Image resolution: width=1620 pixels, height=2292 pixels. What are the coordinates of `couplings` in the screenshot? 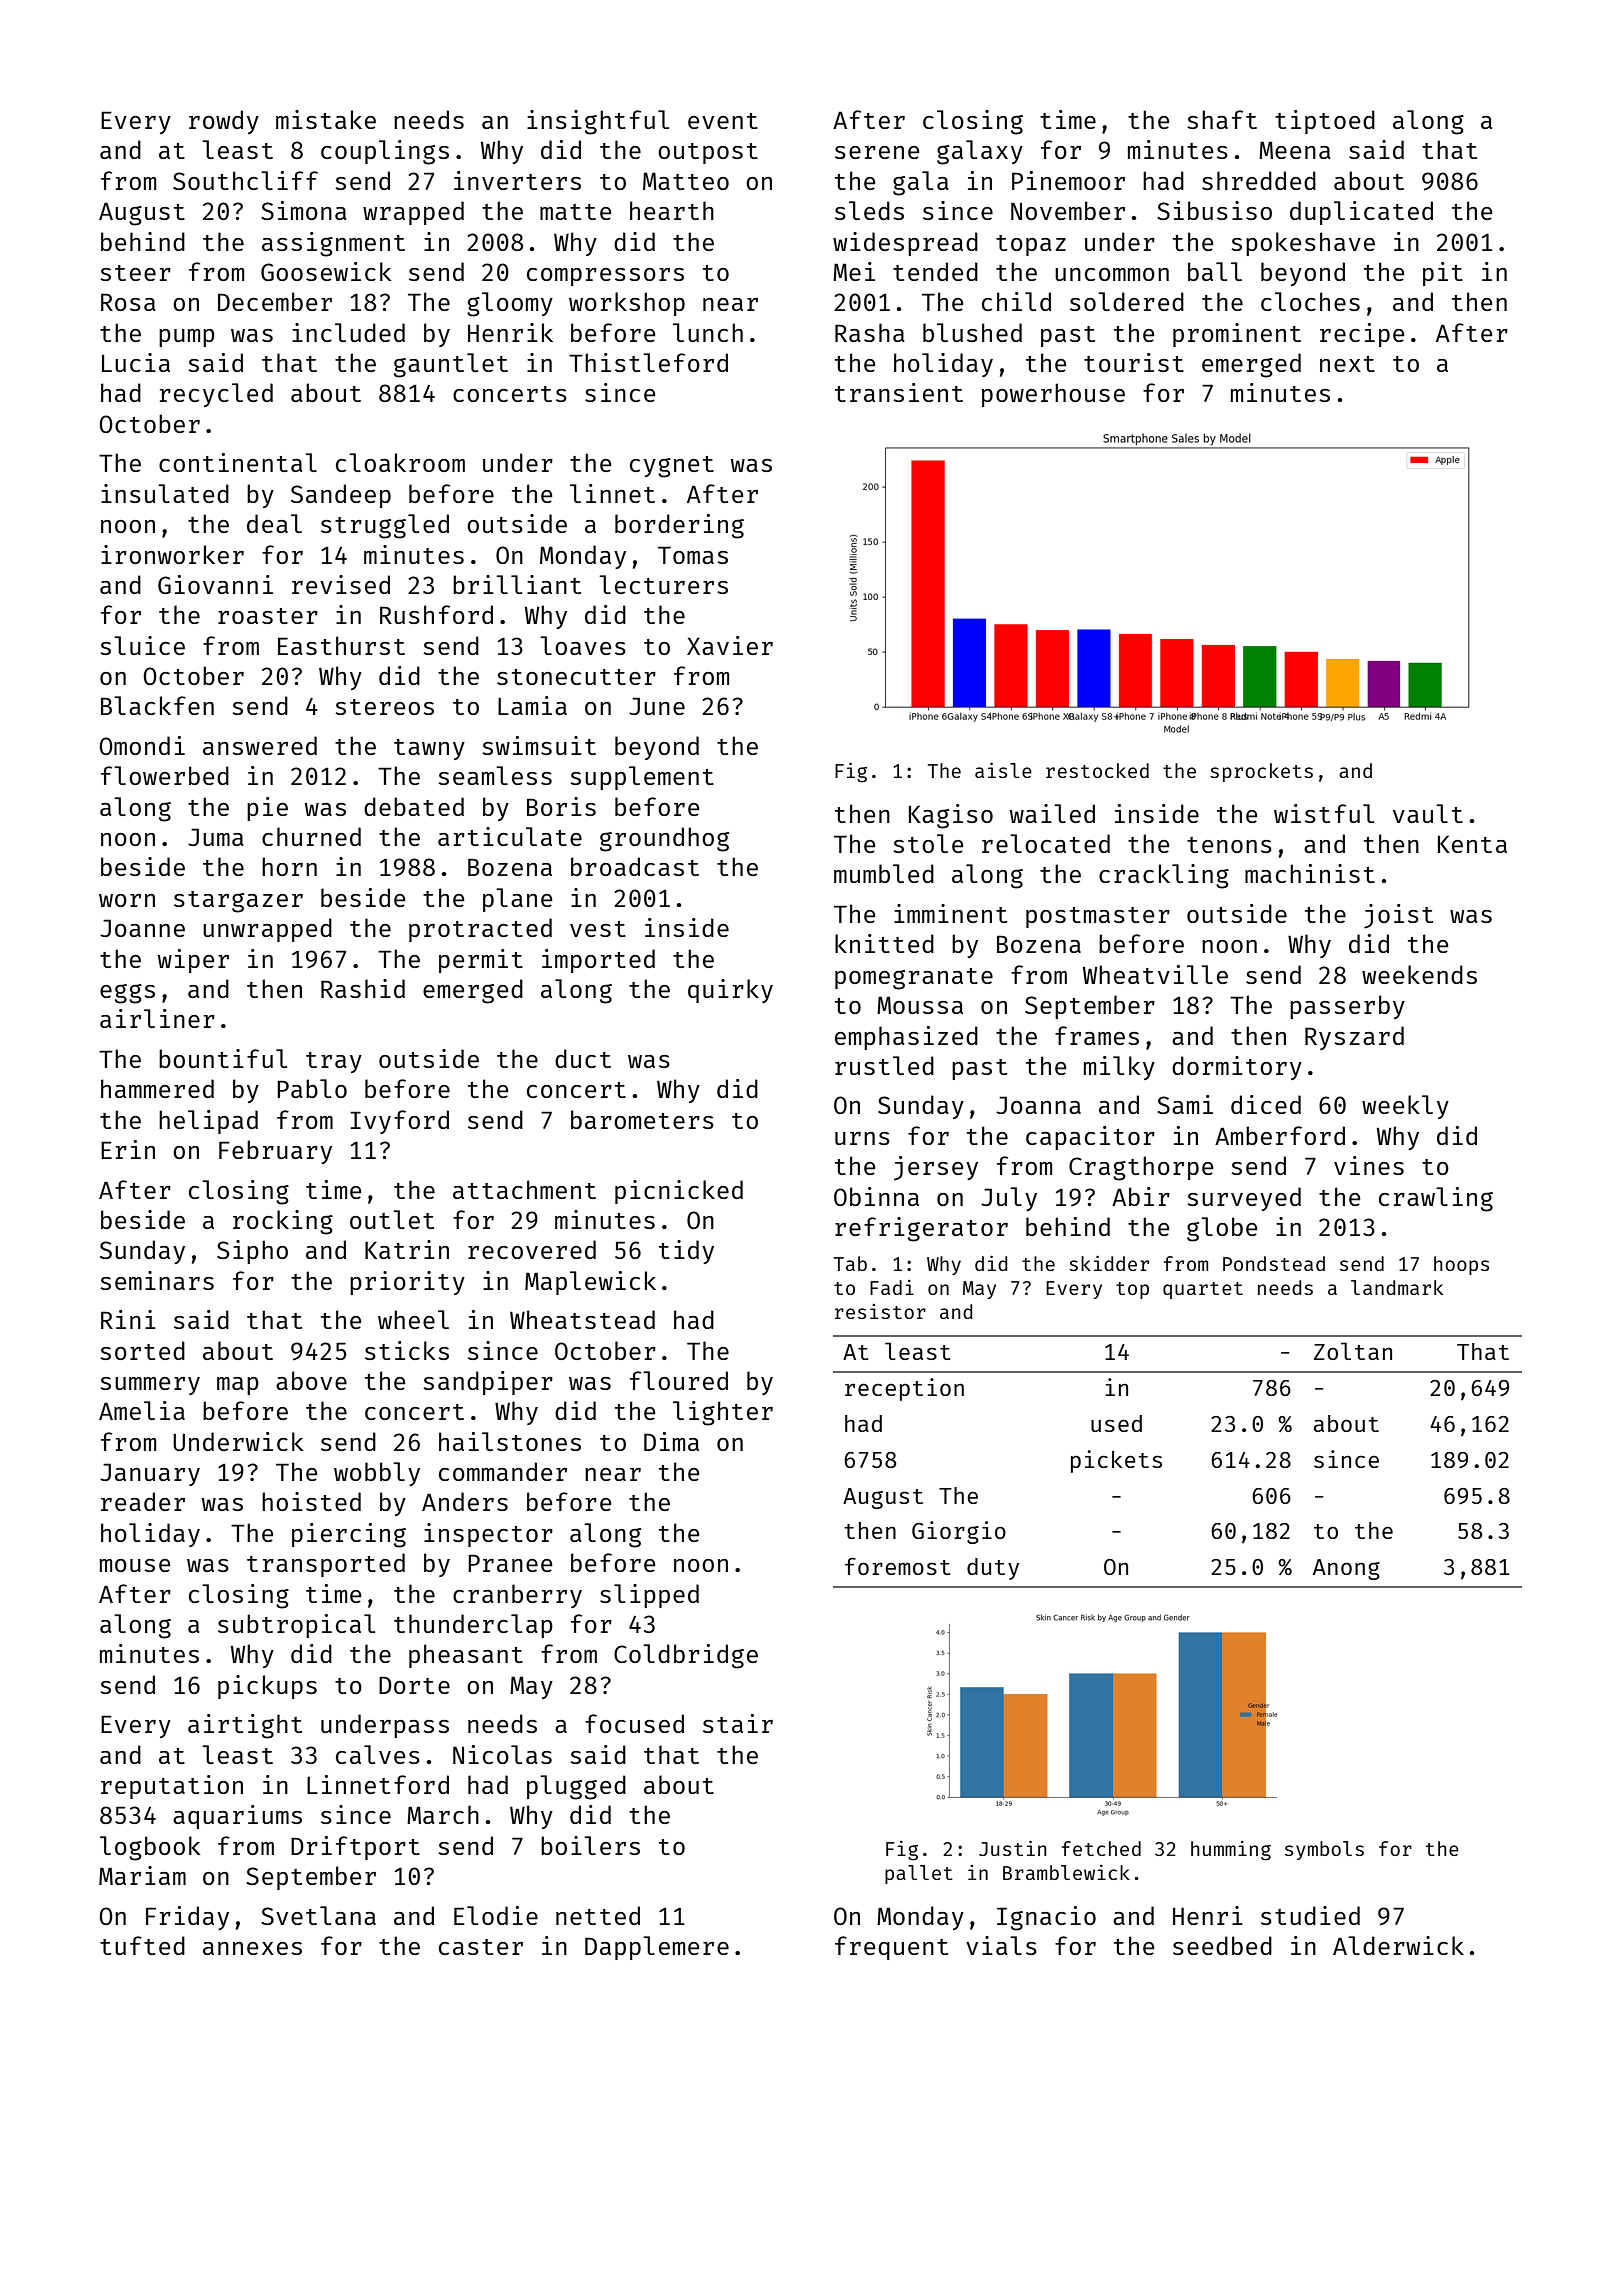 It's located at (385, 152).
